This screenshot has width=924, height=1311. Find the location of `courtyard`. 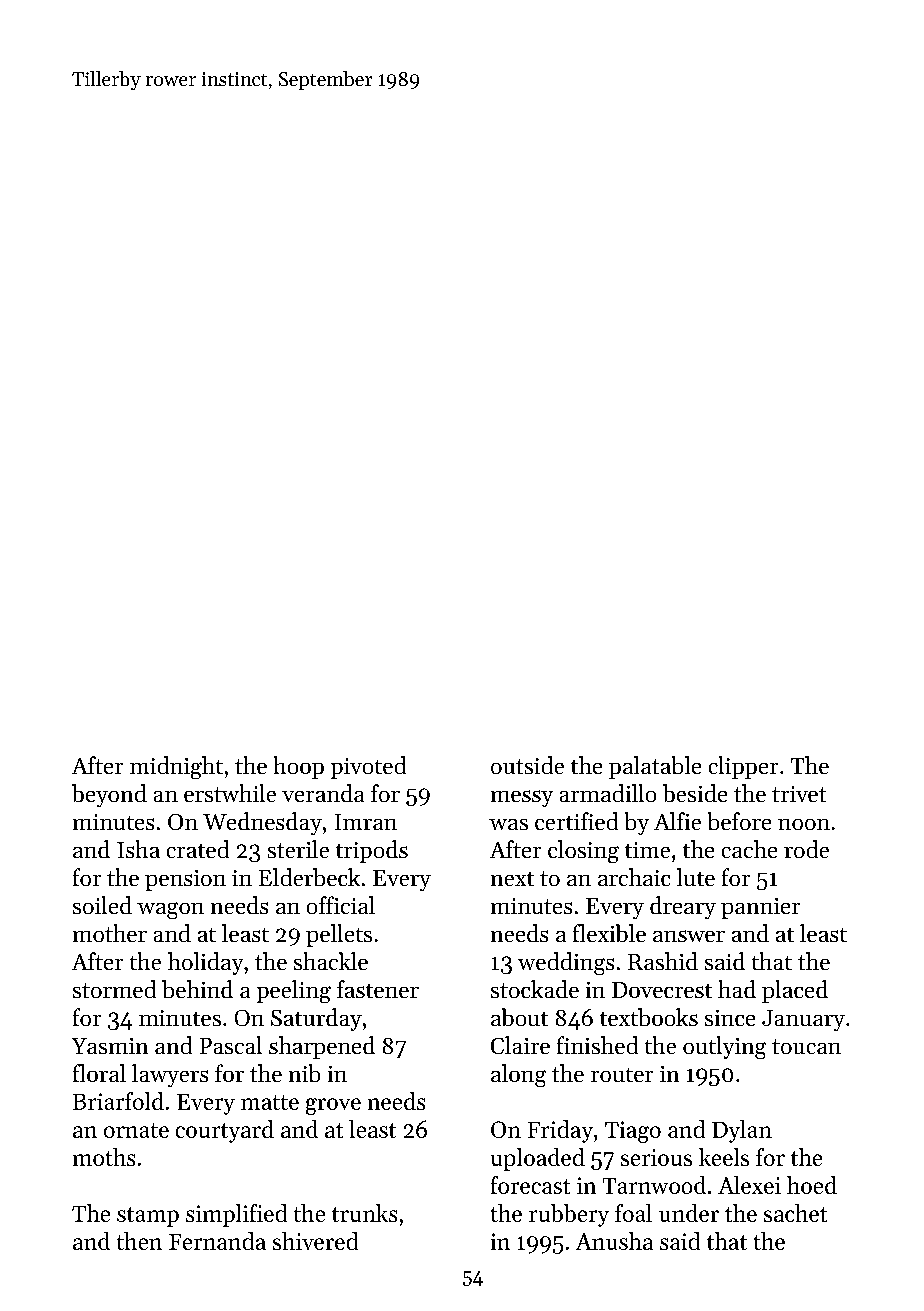

courtyard is located at coordinates (225, 1131).
